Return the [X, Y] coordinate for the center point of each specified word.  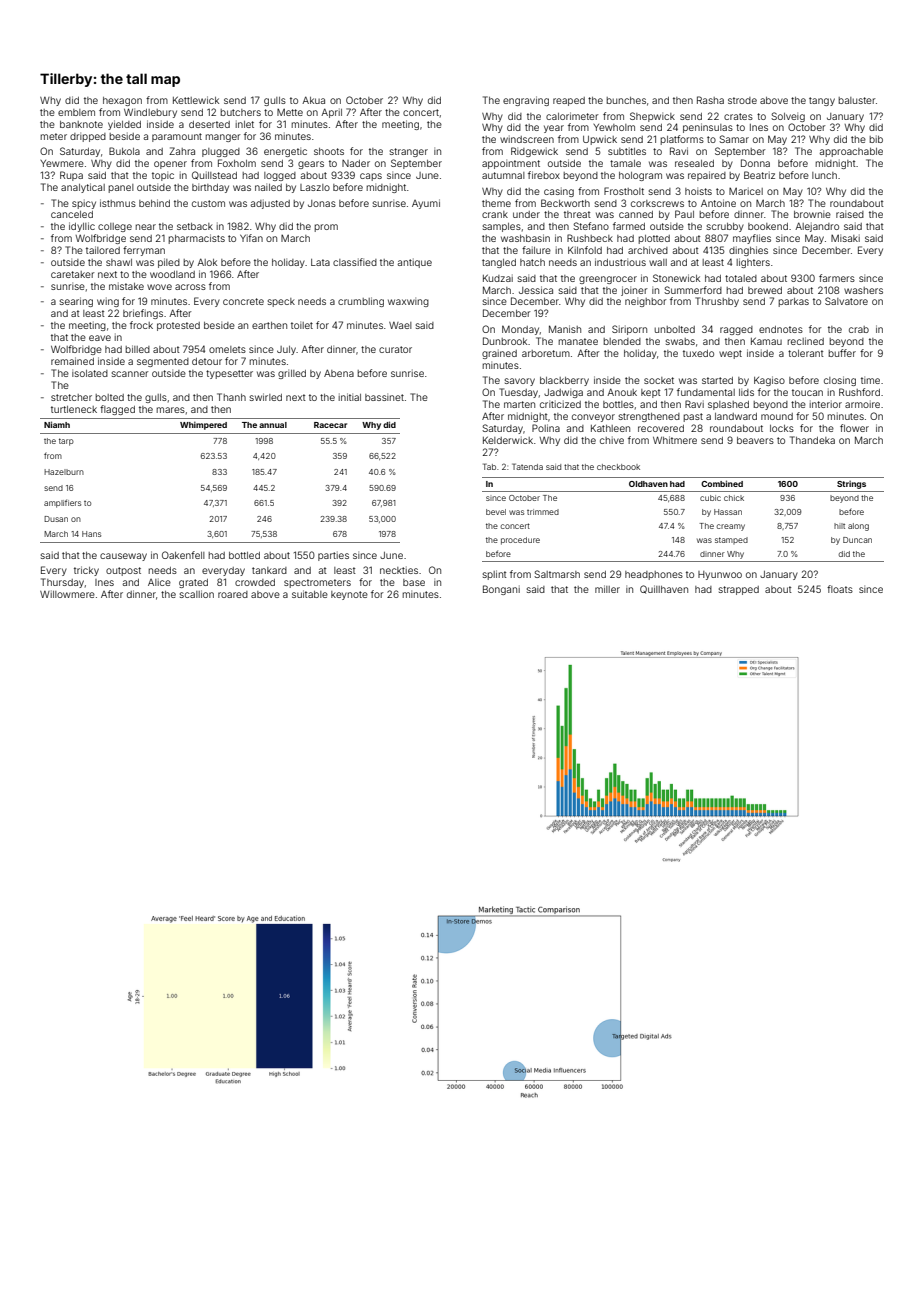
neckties [399, 570]
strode [742, 100]
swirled [266, 397]
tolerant [806, 353]
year [554, 129]
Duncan [857, 540]
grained [499, 354]
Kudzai [498, 278]
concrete [243, 301]
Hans [91, 534]
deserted [209, 124]
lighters [753, 263]
